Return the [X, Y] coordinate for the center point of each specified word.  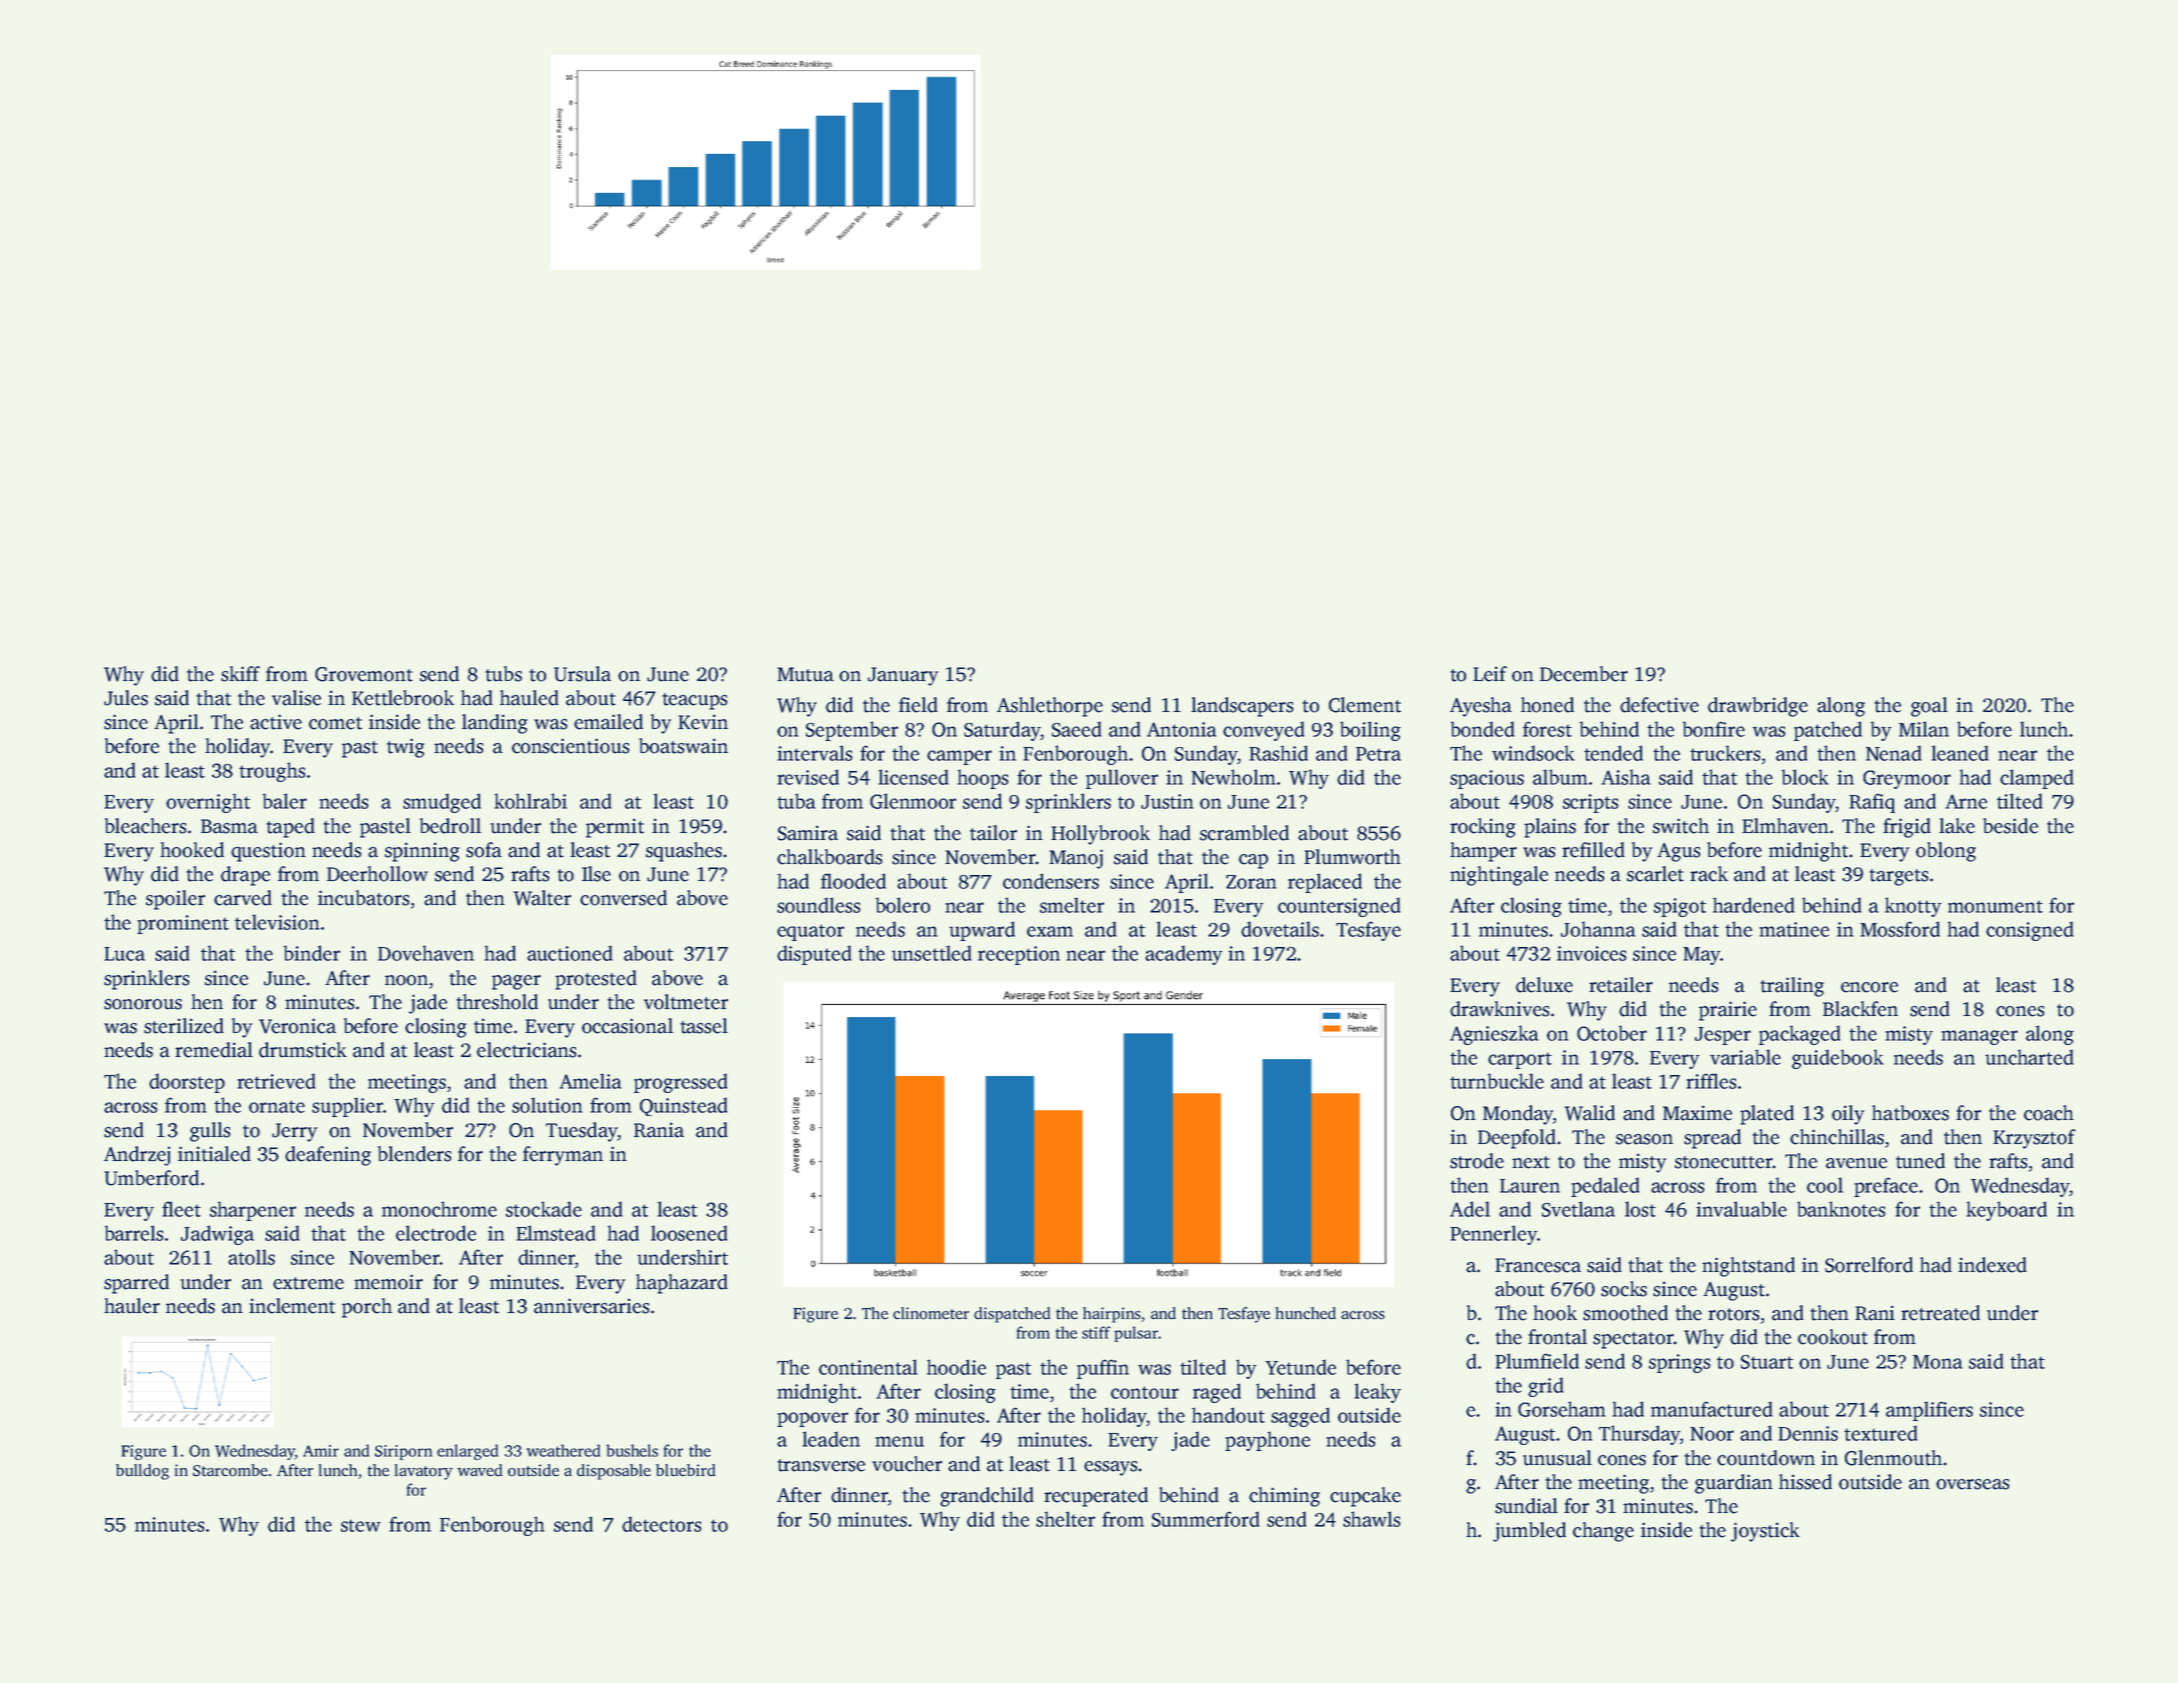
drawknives [1499, 1009]
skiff [240, 674]
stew [360, 1525]
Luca [124, 954]
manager [1979, 1037]
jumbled [1529, 1532]
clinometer [931, 1313]
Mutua [805, 674]
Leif [1490, 674]
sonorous [143, 1004]
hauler [132, 1306]
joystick [1765, 1532]
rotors [1733, 1314]
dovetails [1280, 929]
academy [1183, 955]
